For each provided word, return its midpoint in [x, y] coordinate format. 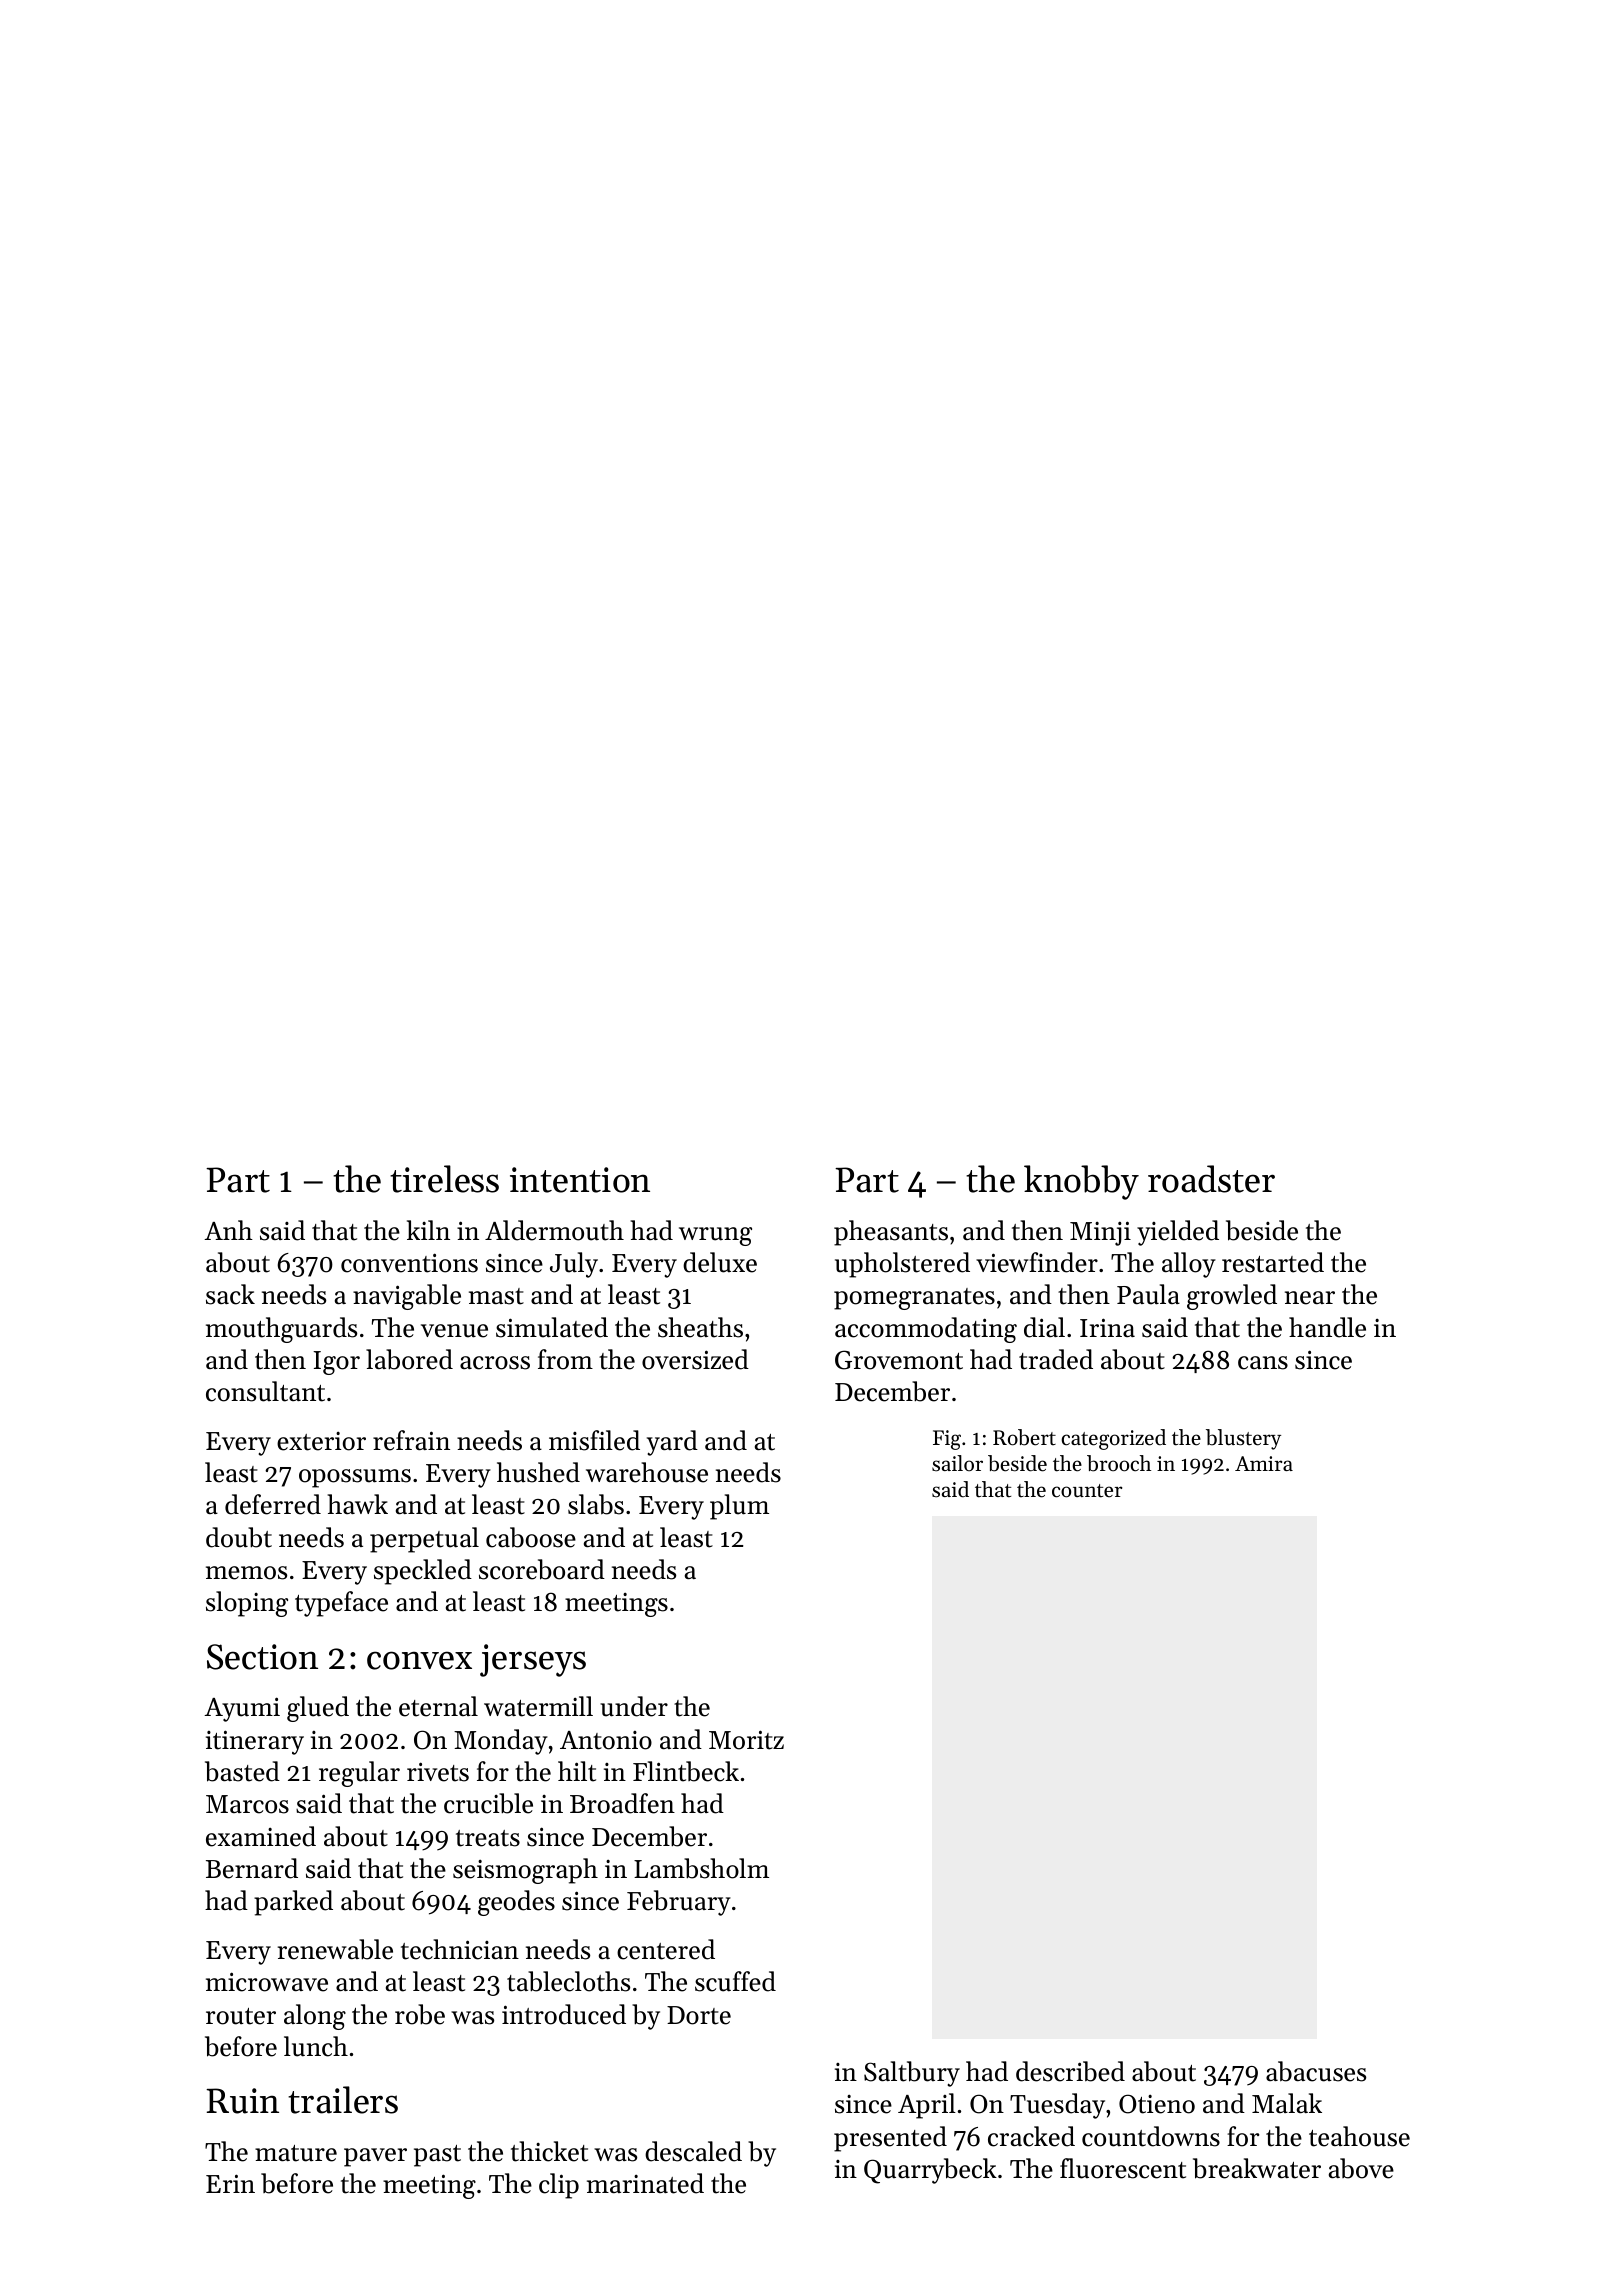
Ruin [242, 2101]
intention [580, 1180]
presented [890, 2139]
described [1070, 2071]
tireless [444, 1179]
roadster [1211, 1179]
